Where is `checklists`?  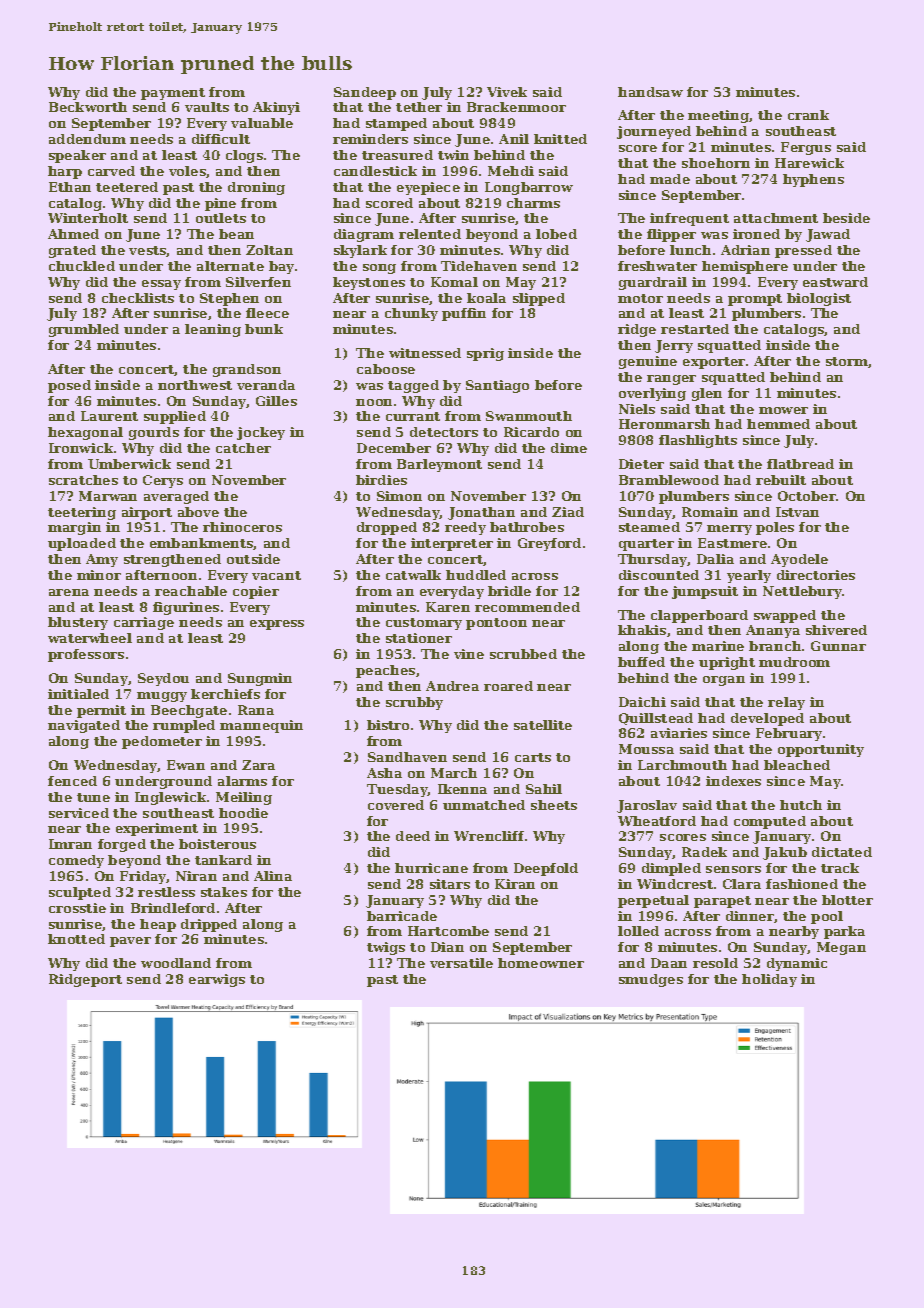 checklists is located at coordinates (138, 298).
